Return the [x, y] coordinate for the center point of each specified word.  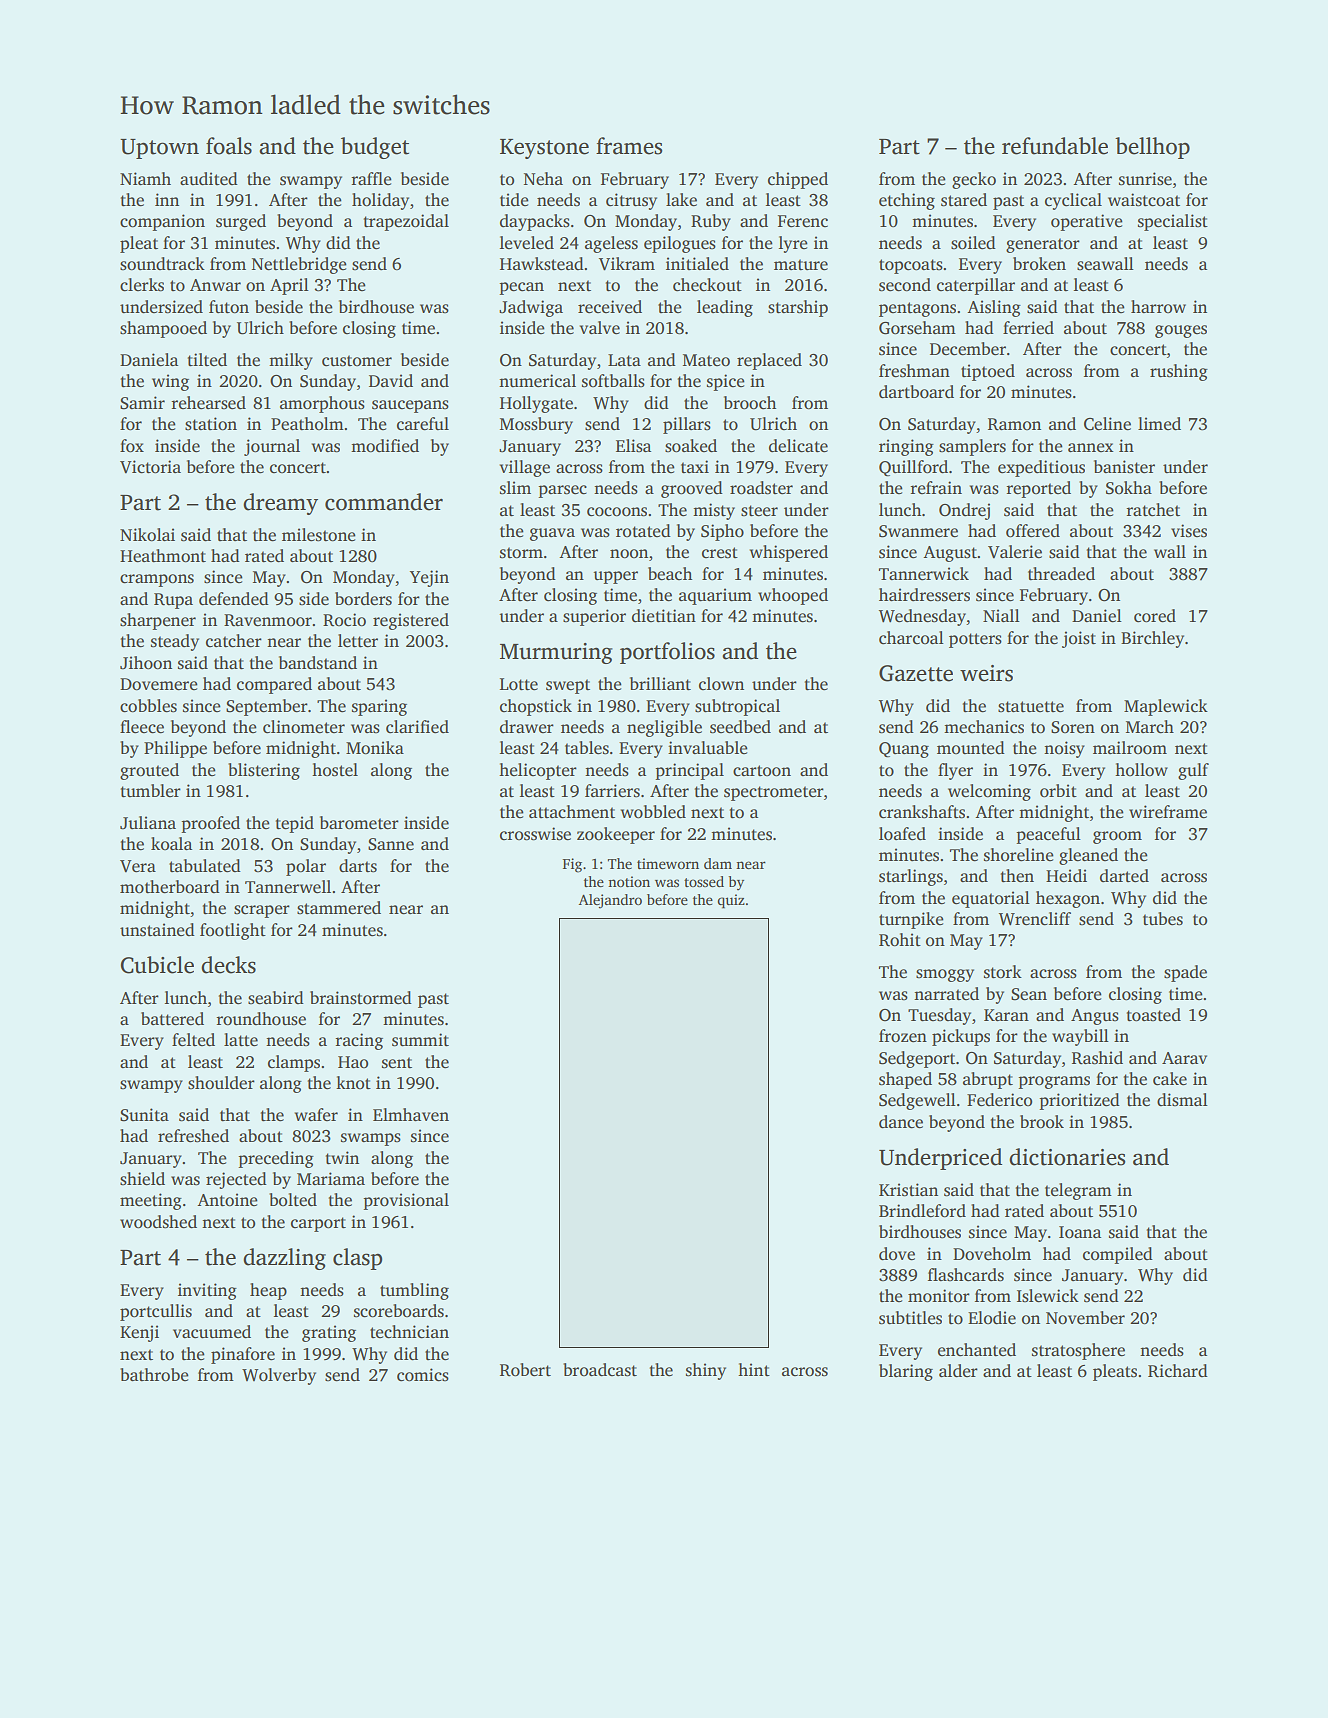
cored [1155, 616]
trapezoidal [406, 222]
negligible [664, 728]
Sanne [391, 844]
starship [798, 308]
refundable [1055, 146]
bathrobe [154, 1375]
